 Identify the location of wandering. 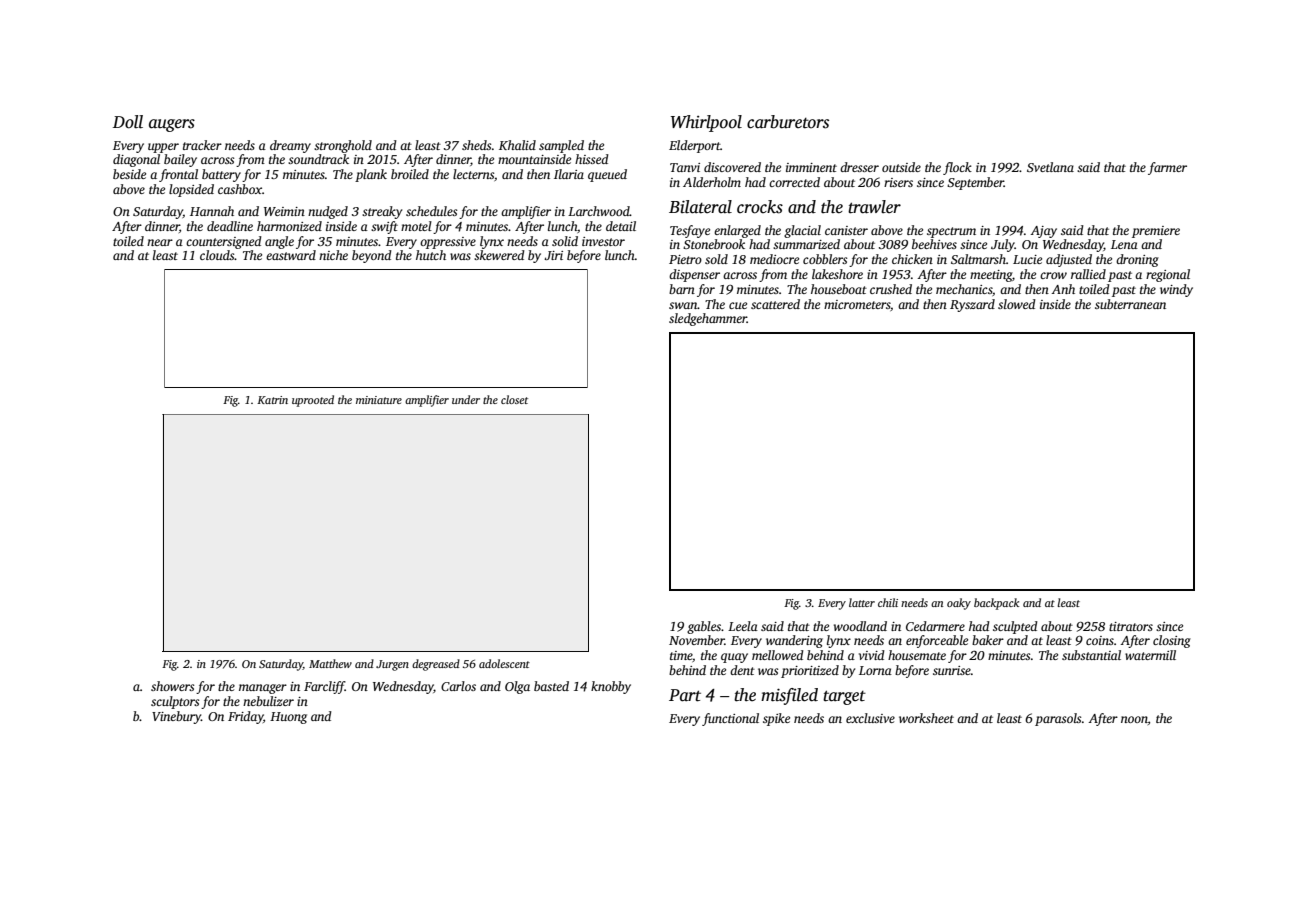
(794, 641).
